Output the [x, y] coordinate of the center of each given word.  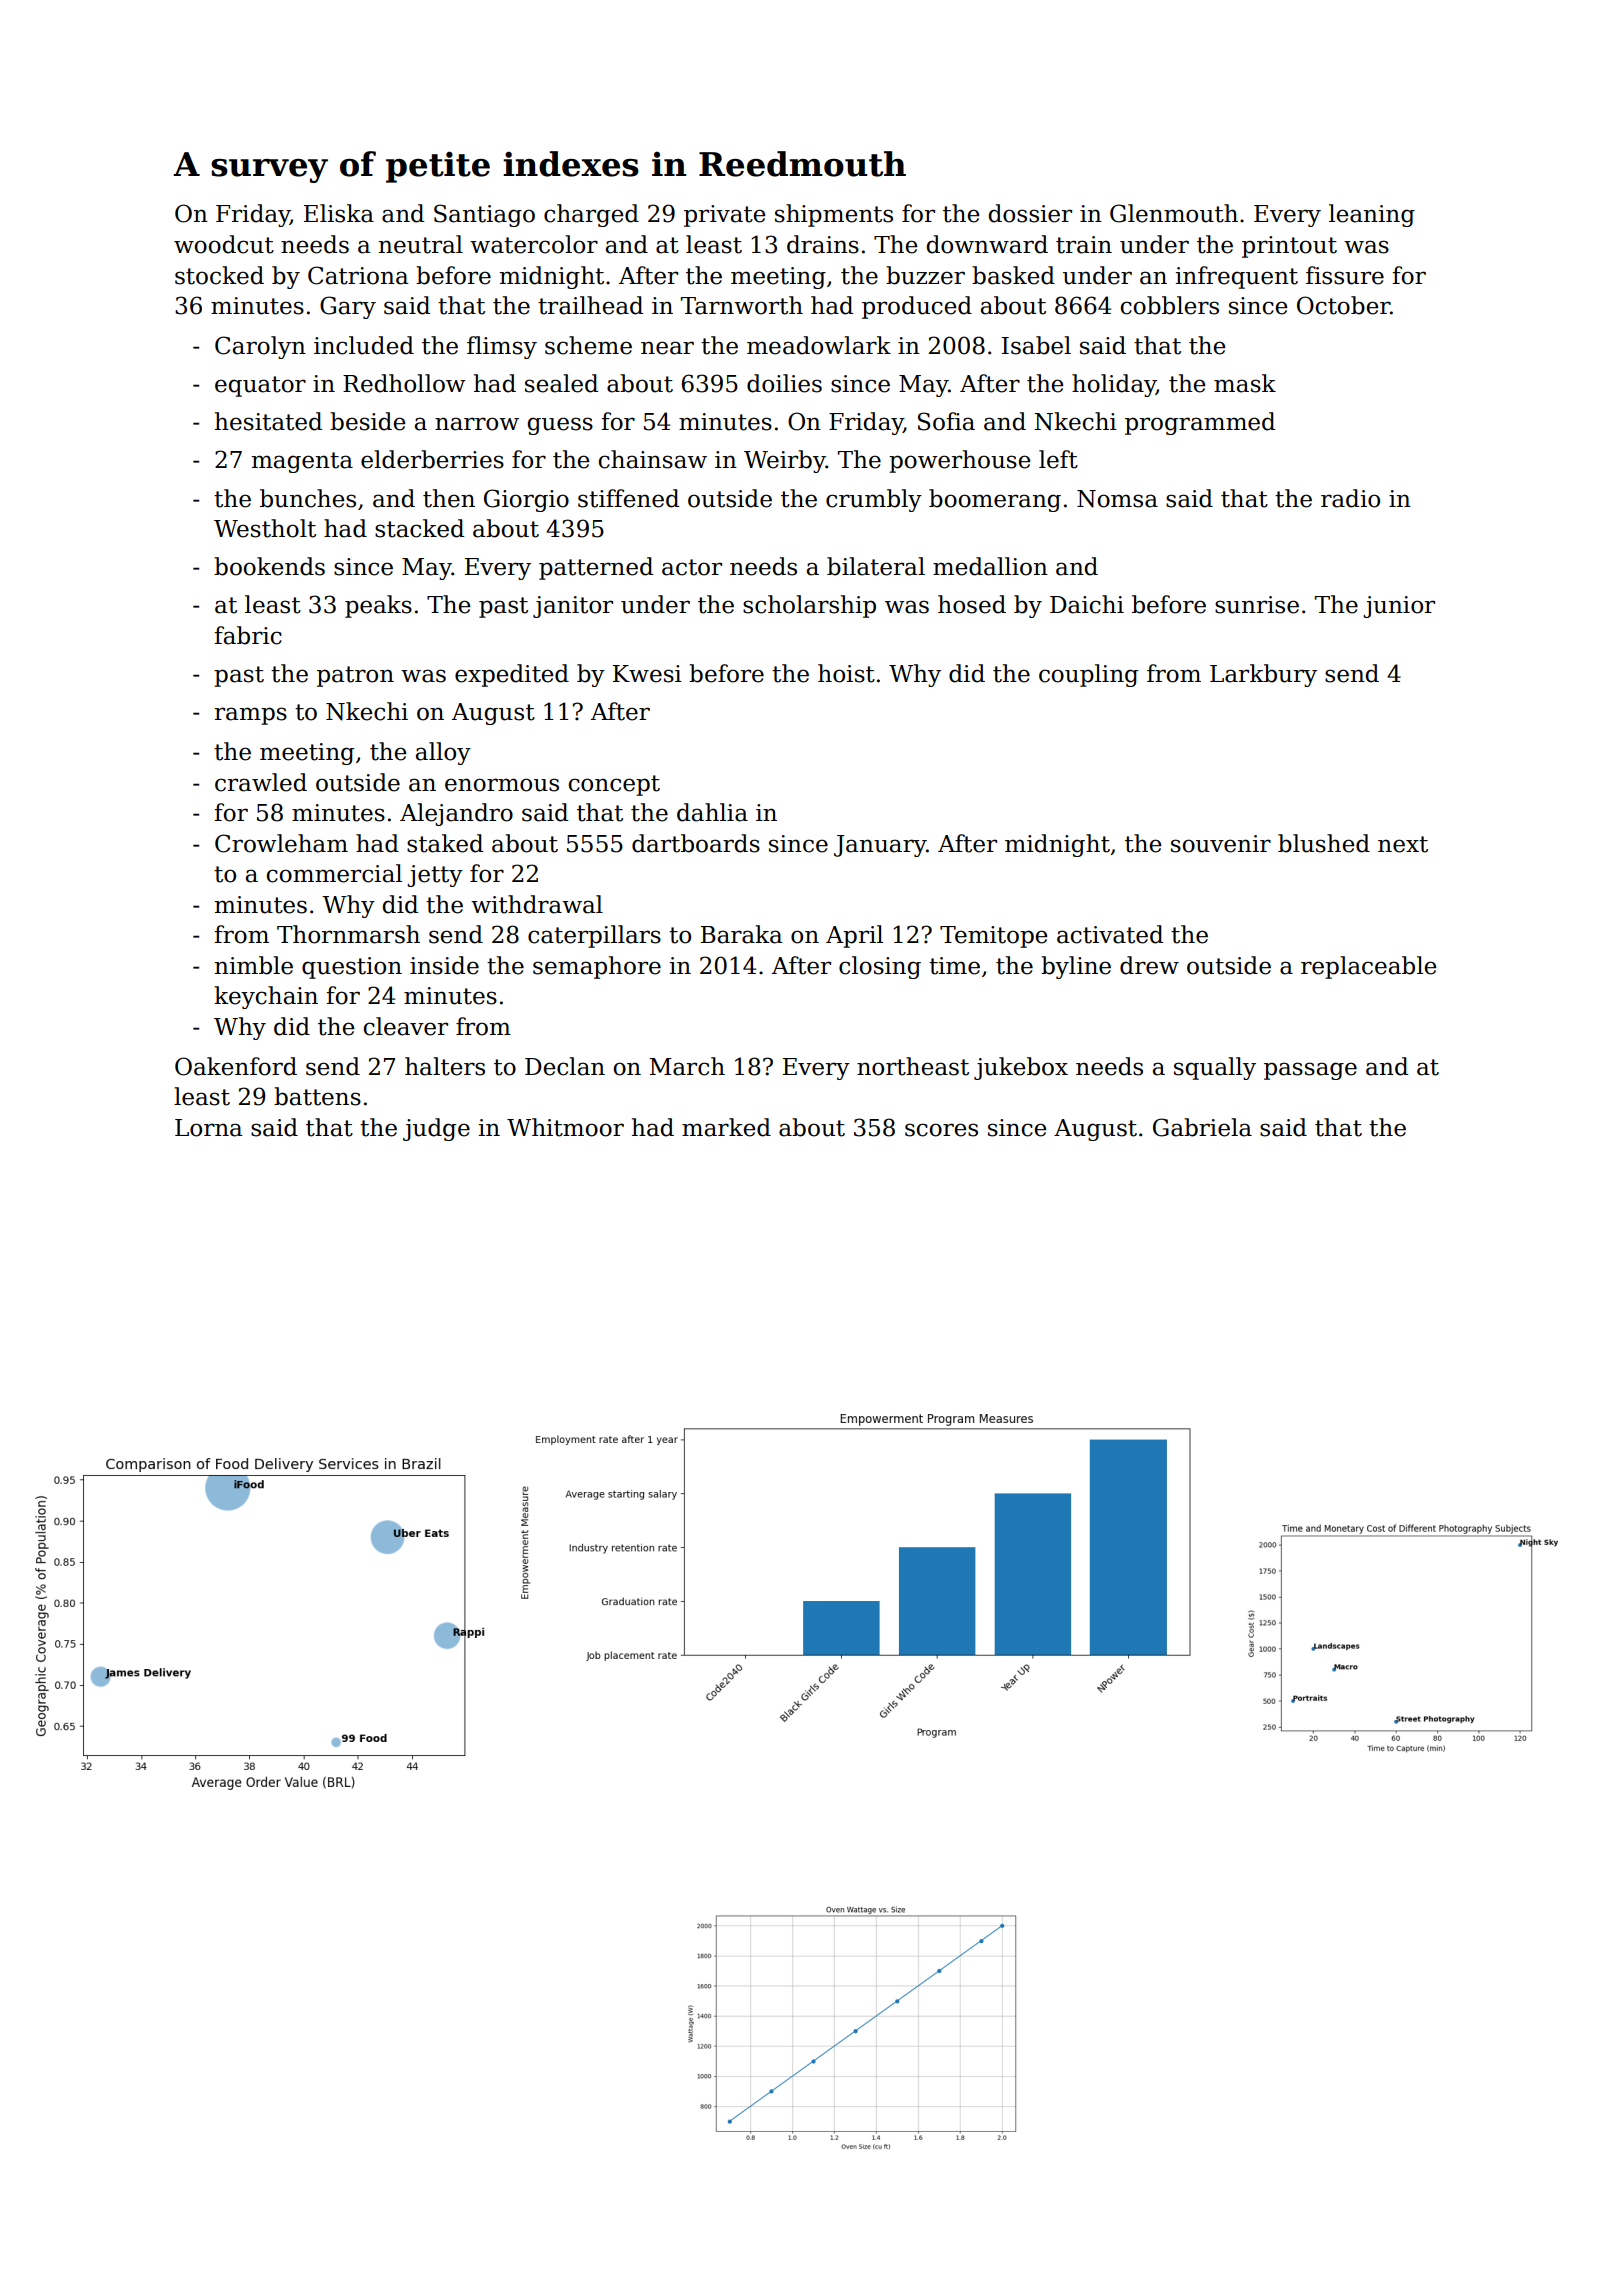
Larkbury [1263, 675]
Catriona [358, 275]
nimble [254, 965]
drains [823, 244]
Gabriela [1202, 1127]
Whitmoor [565, 1127]
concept [614, 785]
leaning [1372, 215]
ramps [251, 716]
